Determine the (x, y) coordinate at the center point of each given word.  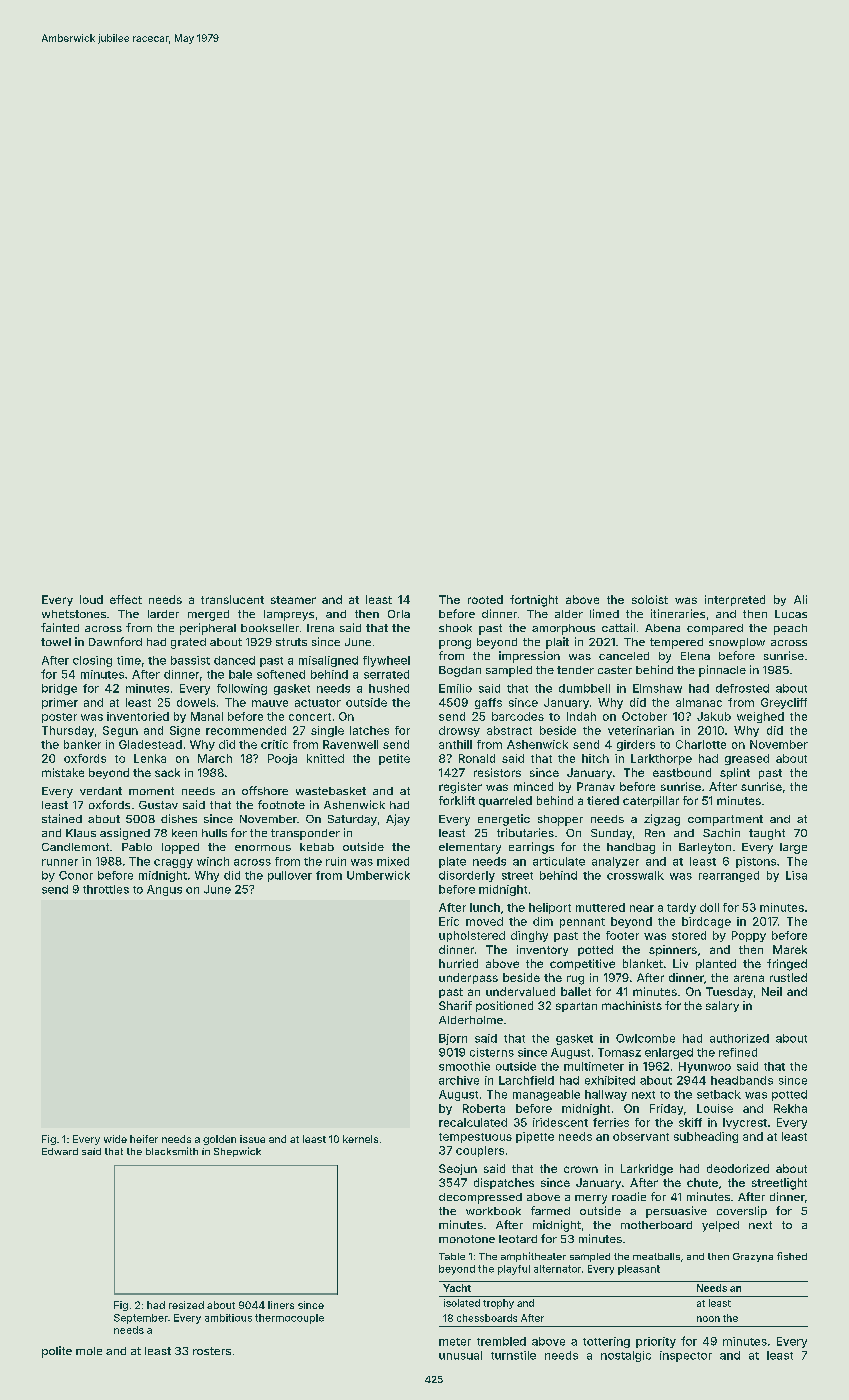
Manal (207, 716)
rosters (212, 1351)
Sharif (455, 1005)
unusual (460, 1355)
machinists (632, 1005)
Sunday (611, 834)
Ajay (398, 820)
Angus (164, 890)
